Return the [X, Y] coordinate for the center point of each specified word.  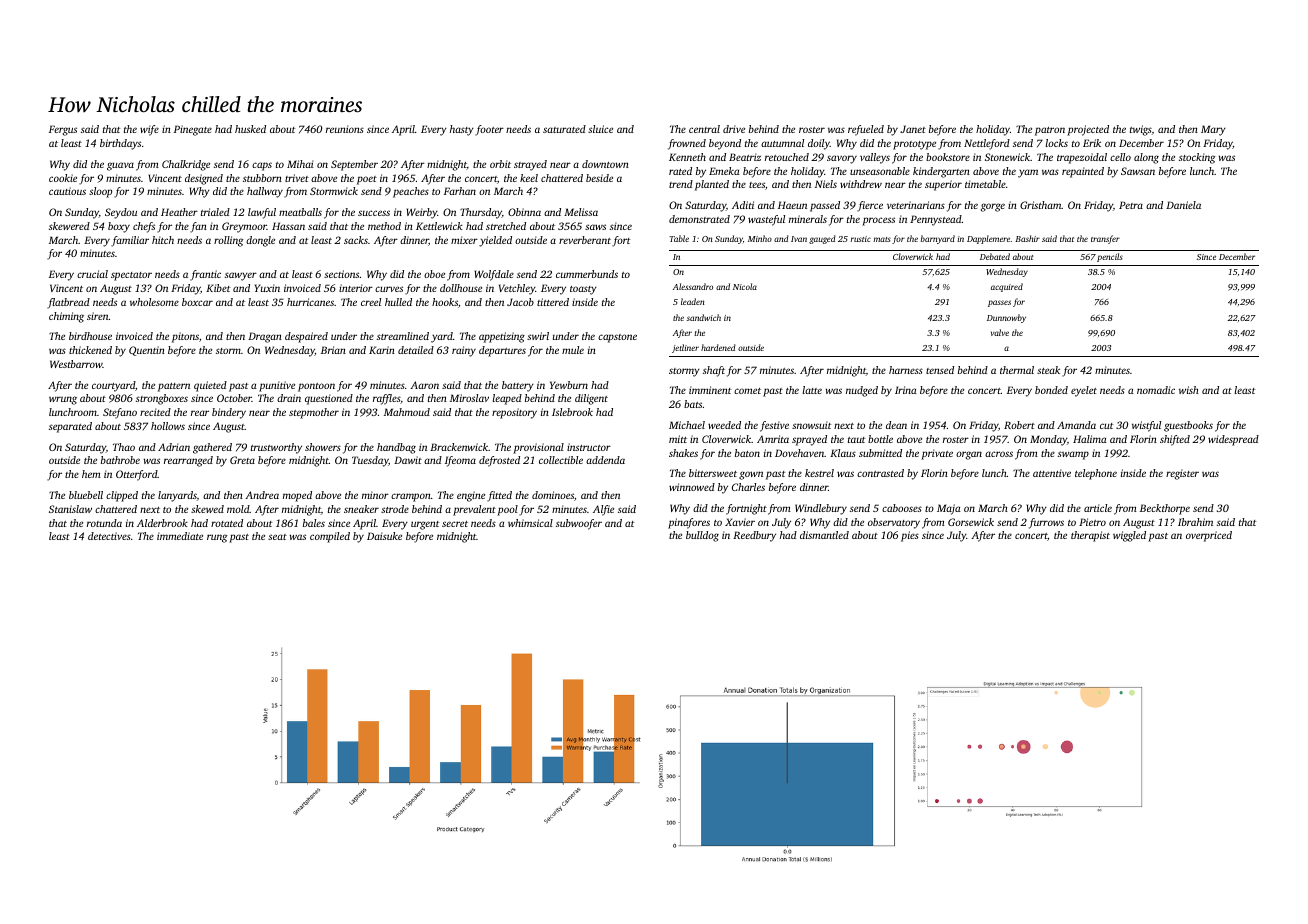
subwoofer [579, 524]
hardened [718, 347]
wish [1189, 390]
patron [1050, 131]
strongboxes [162, 399]
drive [734, 129]
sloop [100, 192]
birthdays [120, 144]
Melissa [581, 212]
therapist [1090, 536]
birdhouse [90, 336]
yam [1028, 173]
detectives [109, 536]
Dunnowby [1006, 318]
